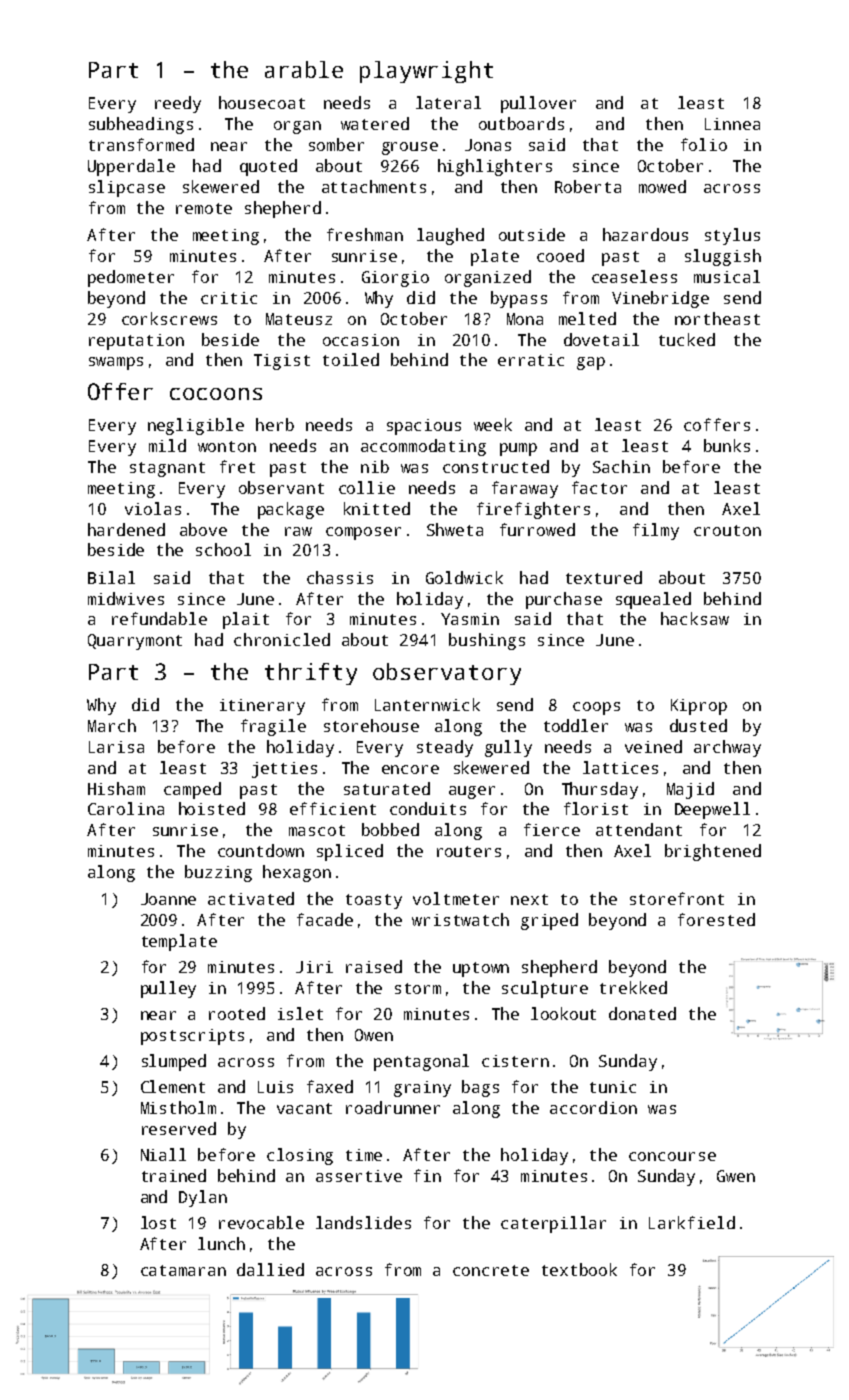  I want to click on concourse, so click(672, 1156).
